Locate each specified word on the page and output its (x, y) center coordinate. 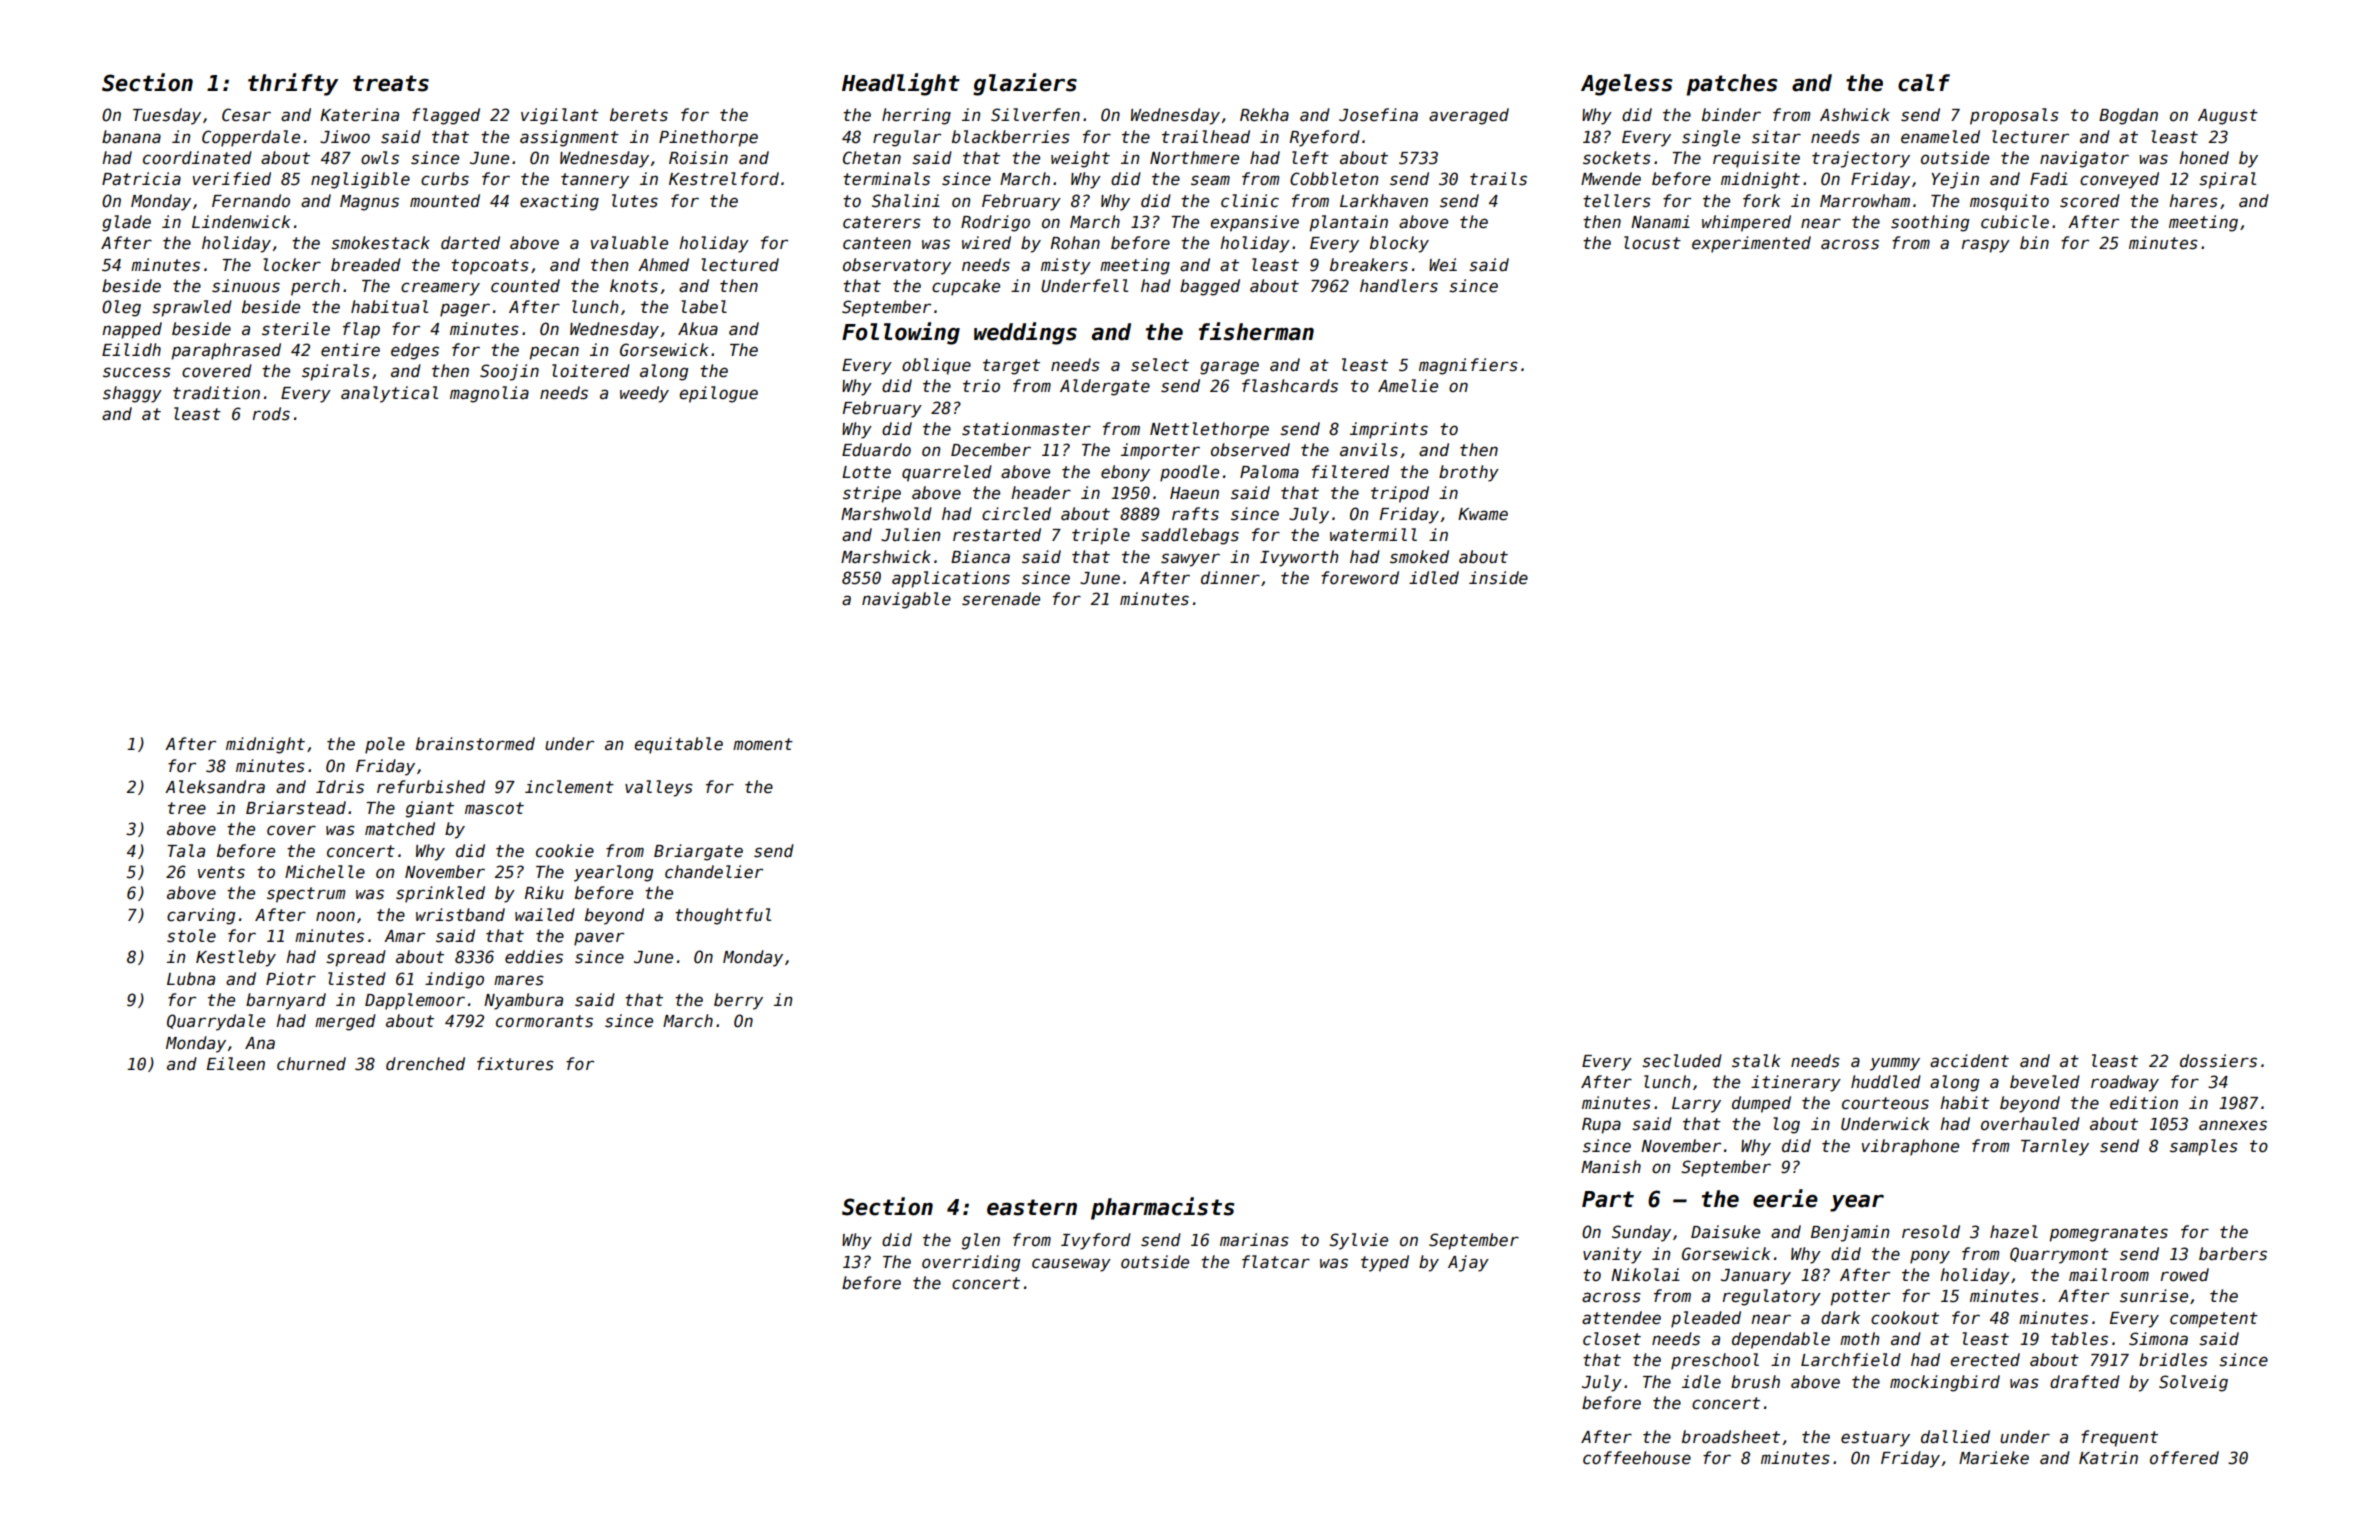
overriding (971, 1263)
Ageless (1626, 85)
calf (1924, 83)
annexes (2233, 1125)
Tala (186, 851)
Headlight (901, 84)
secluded (1682, 1061)
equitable (678, 745)
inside (1498, 578)
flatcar (1276, 1262)
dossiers (2218, 1061)
